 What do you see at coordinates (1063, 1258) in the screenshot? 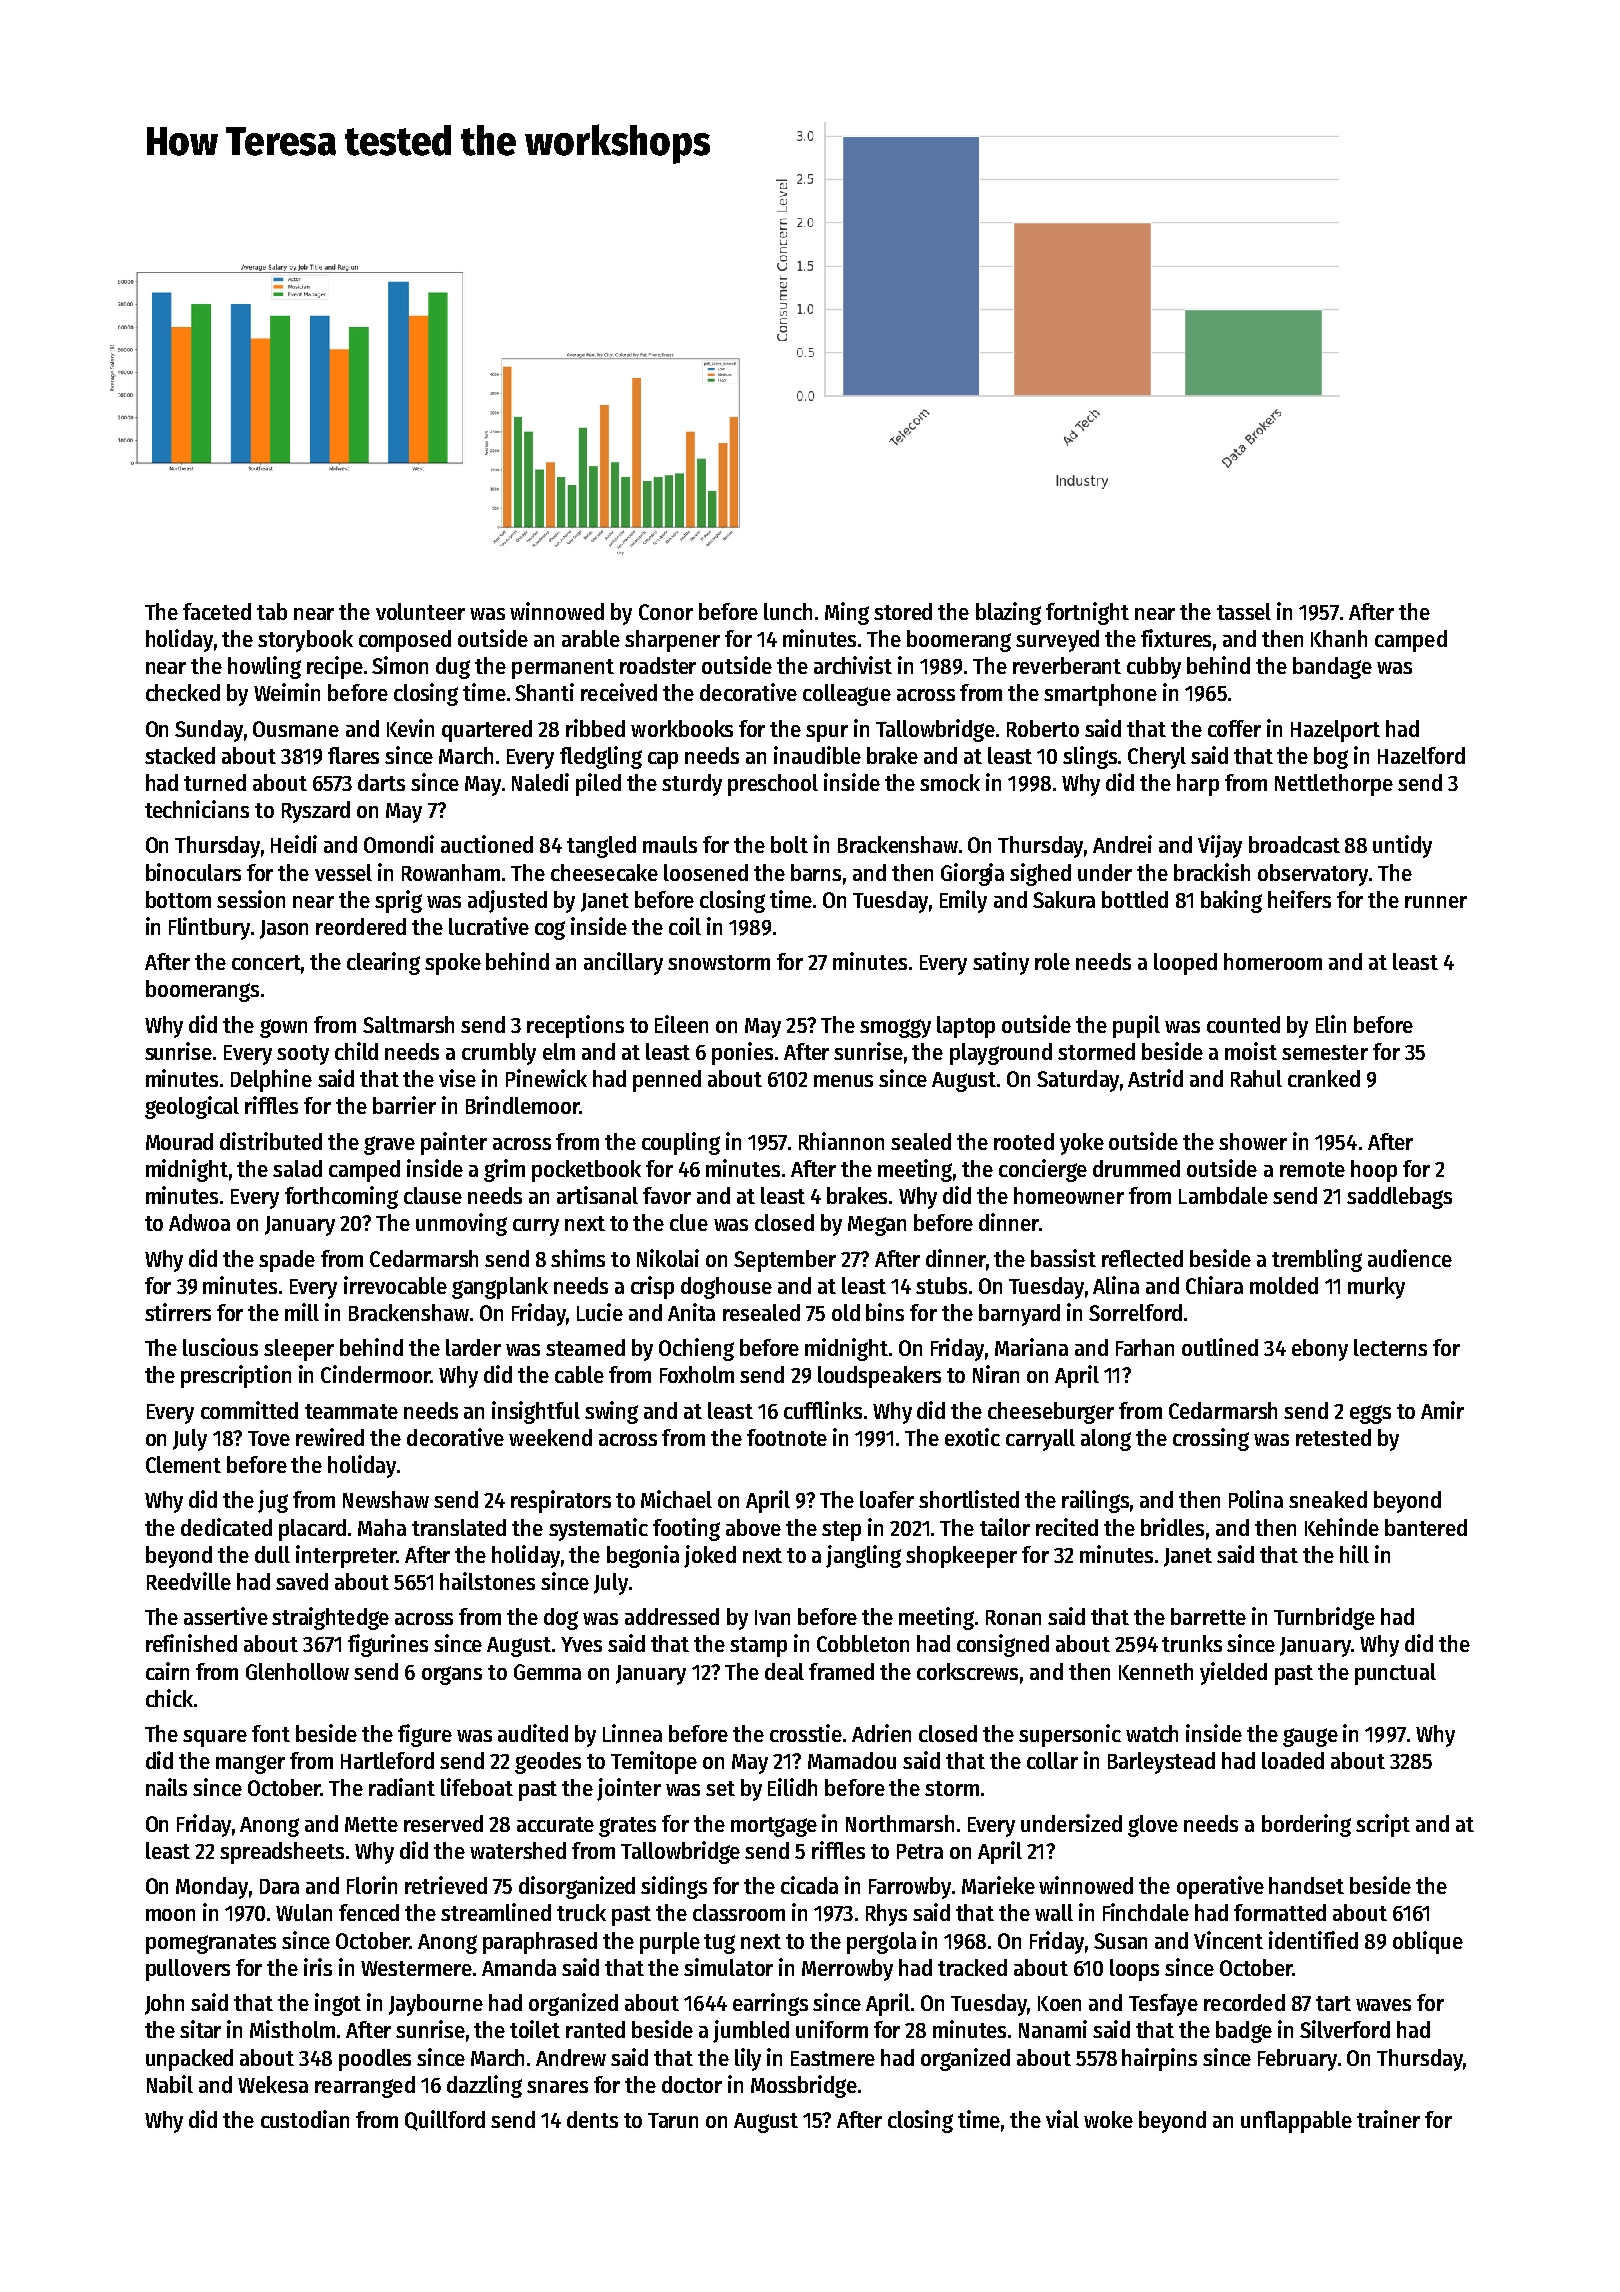
I see `bassist` at bounding box center [1063, 1258].
